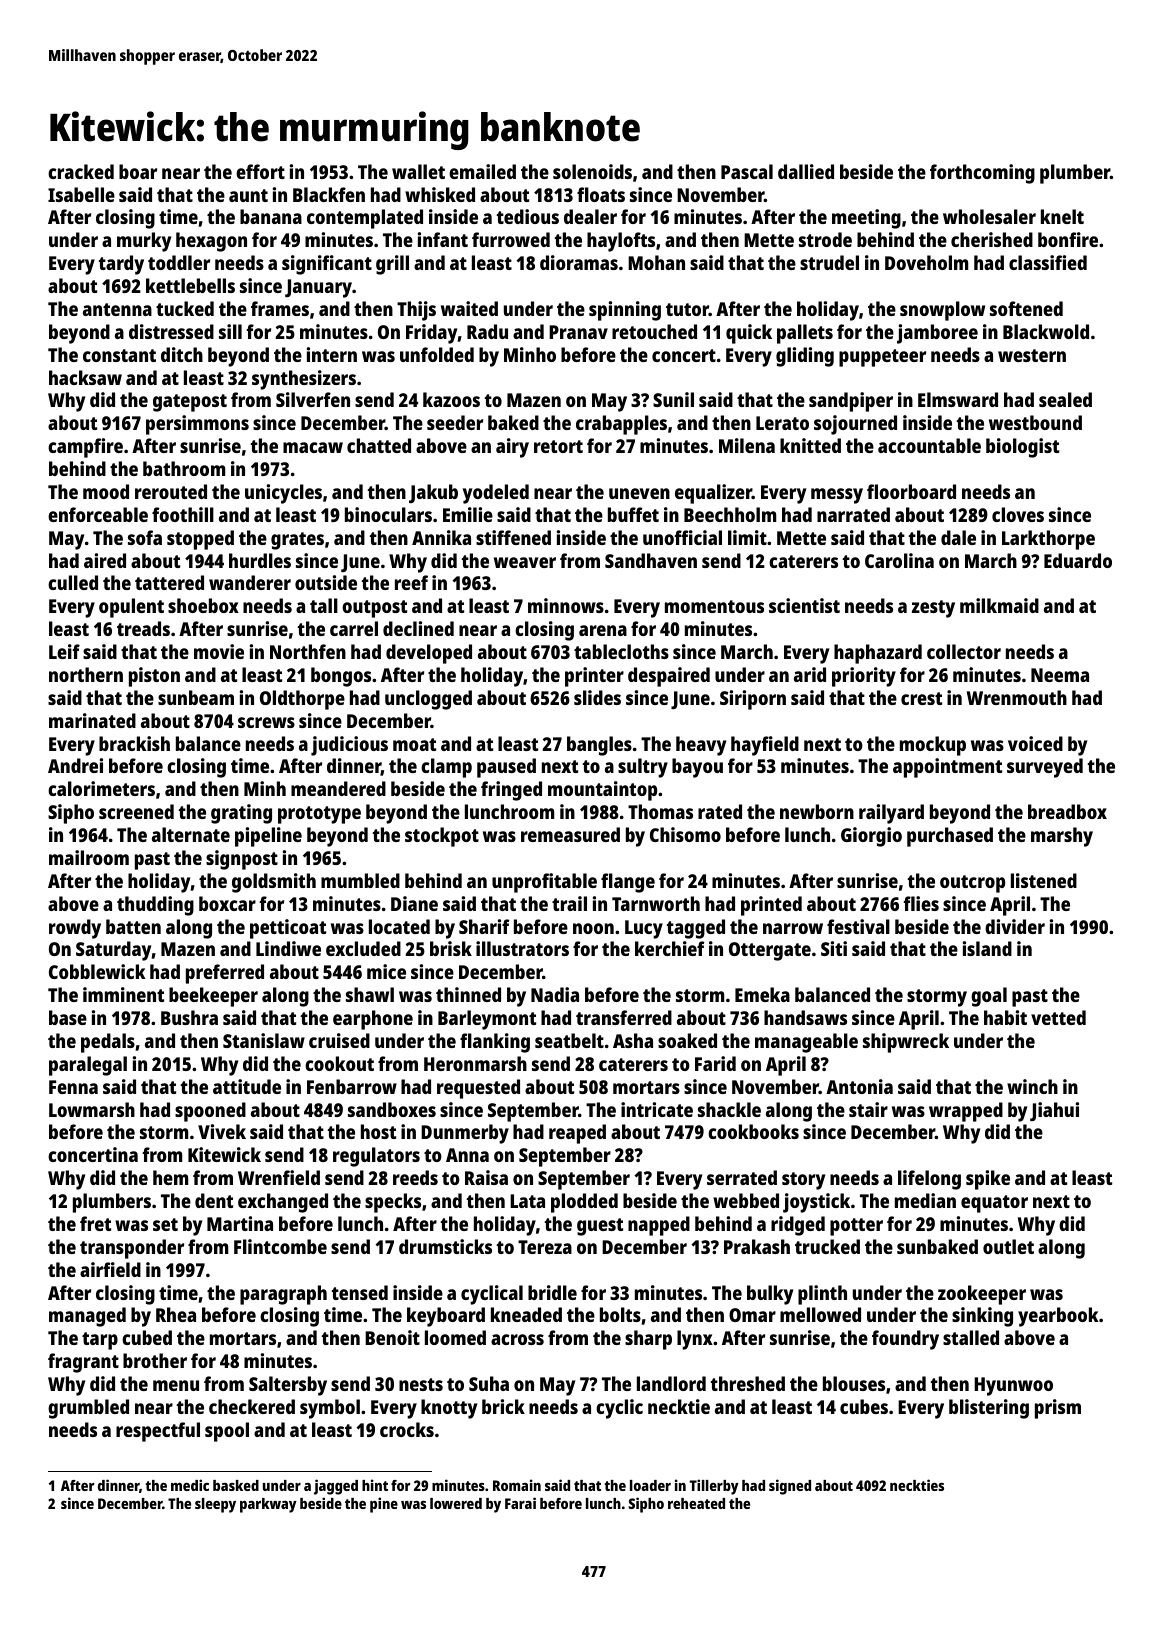  I want to click on boxcar, so click(227, 903).
